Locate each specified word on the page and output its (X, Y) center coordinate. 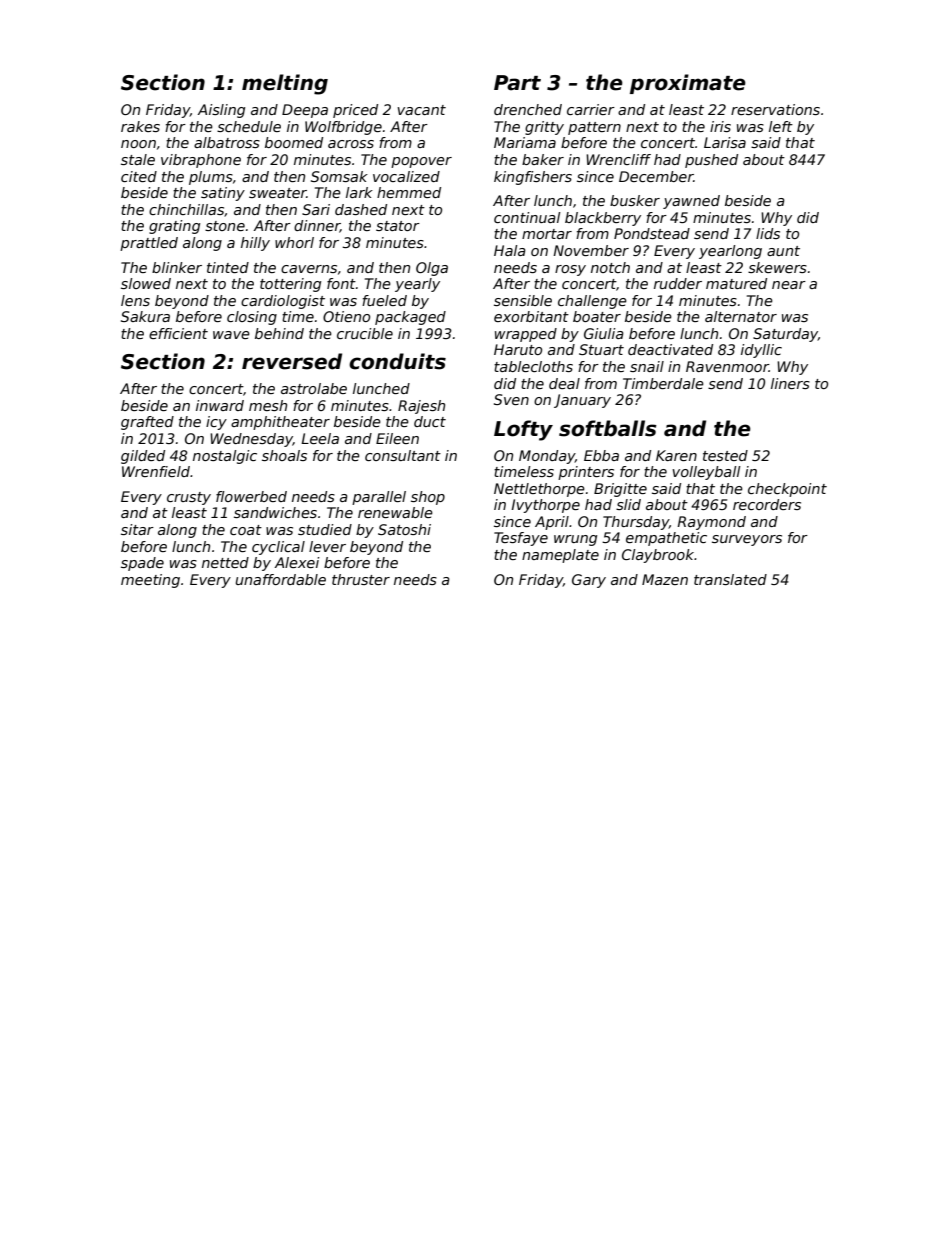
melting (285, 84)
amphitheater (280, 423)
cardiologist (283, 302)
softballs (608, 428)
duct (430, 421)
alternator (741, 316)
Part (517, 83)
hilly (255, 244)
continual (527, 217)
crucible (365, 333)
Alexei (297, 562)
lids (768, 233)
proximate (688, 84)
